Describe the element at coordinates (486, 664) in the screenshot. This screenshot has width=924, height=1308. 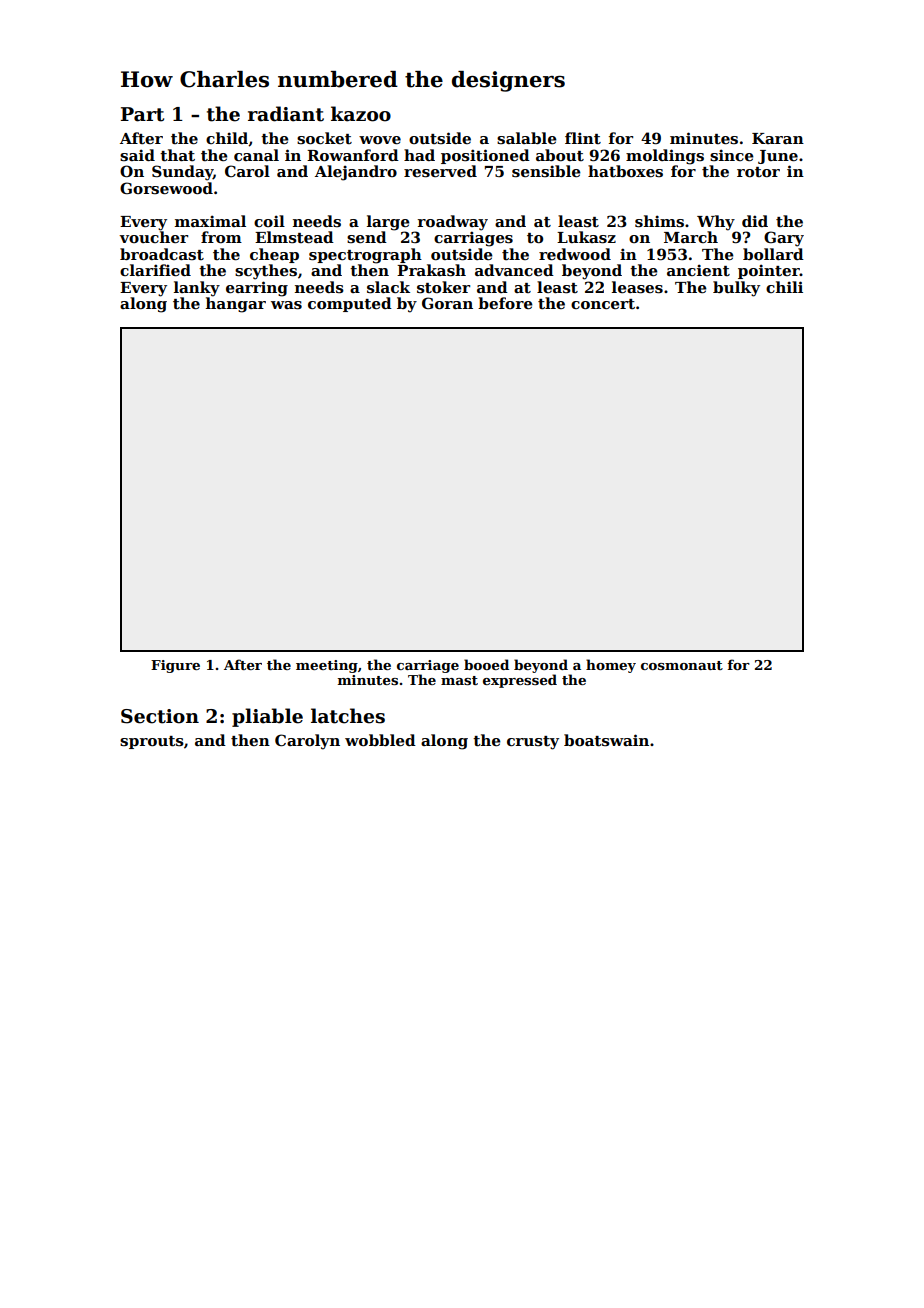
I see `booed` at that location.
